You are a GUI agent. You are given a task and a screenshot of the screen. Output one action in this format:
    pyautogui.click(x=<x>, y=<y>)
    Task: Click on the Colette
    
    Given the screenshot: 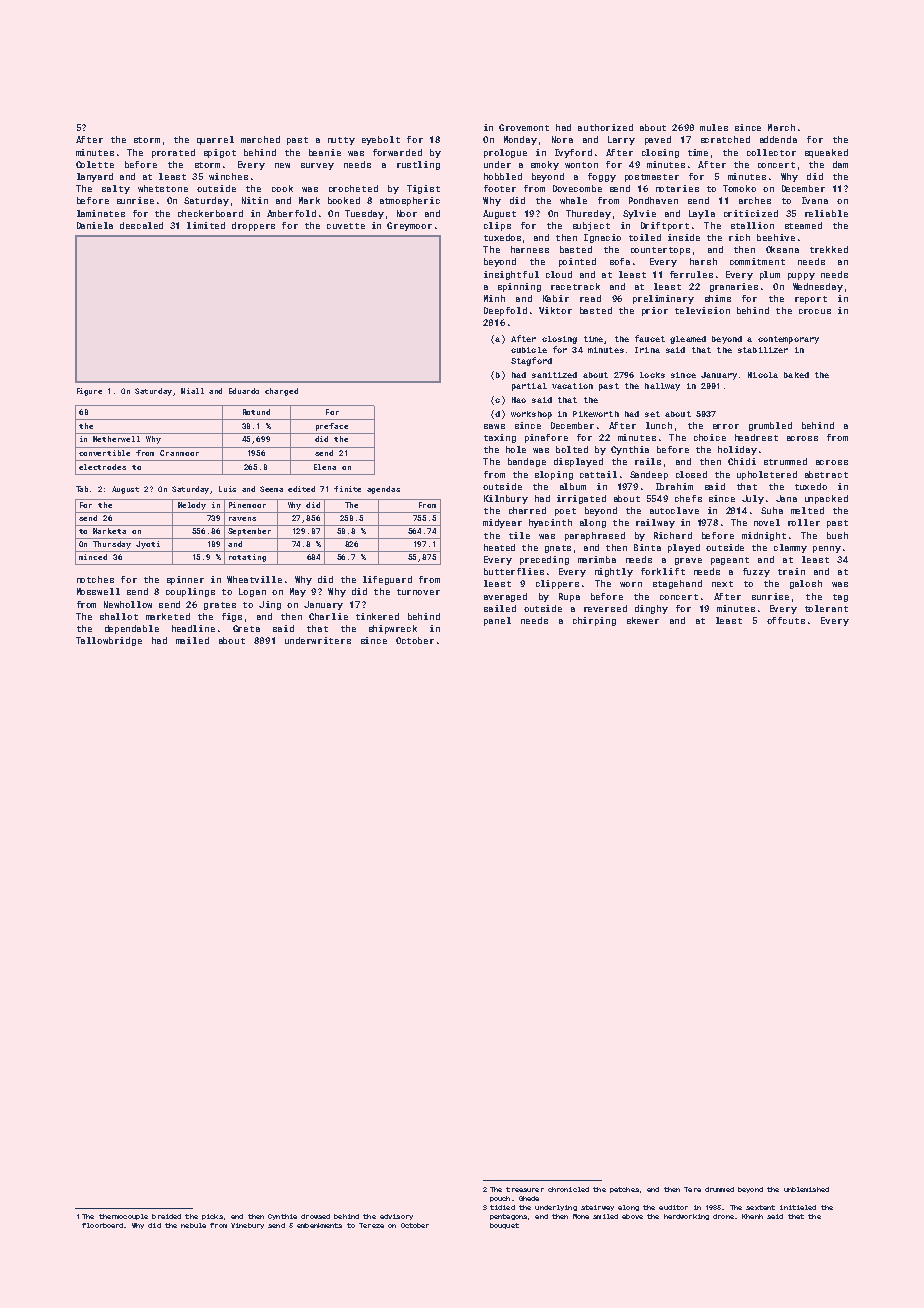 What is the action you would take?
    pyautogui.click(x=95, y=164)
